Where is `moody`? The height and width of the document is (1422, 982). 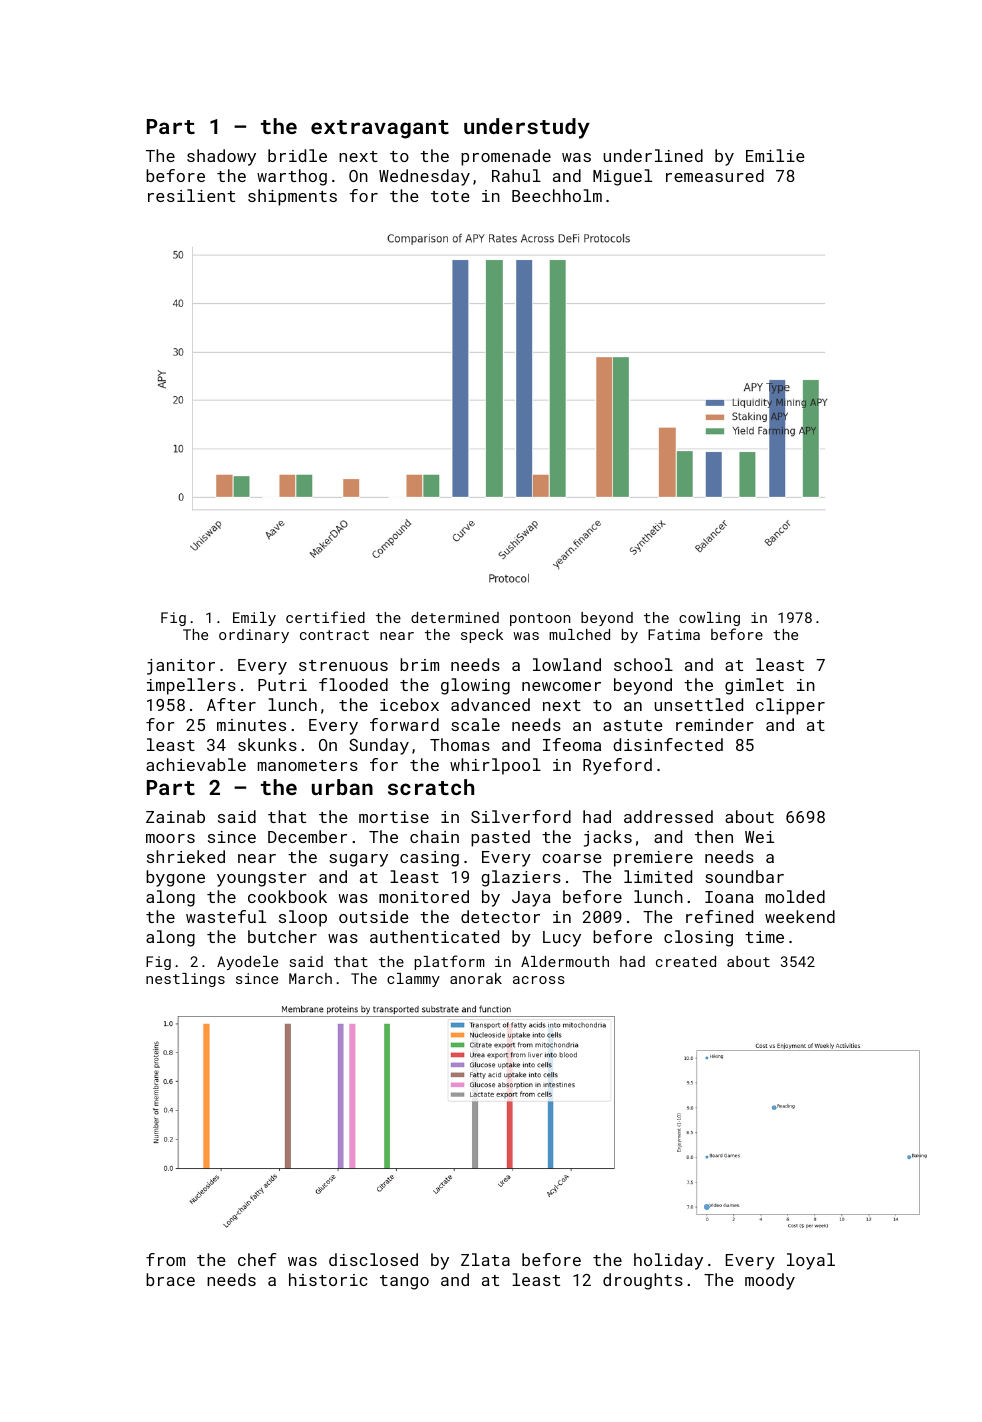
moody is located at coordinates (770, 1281).
